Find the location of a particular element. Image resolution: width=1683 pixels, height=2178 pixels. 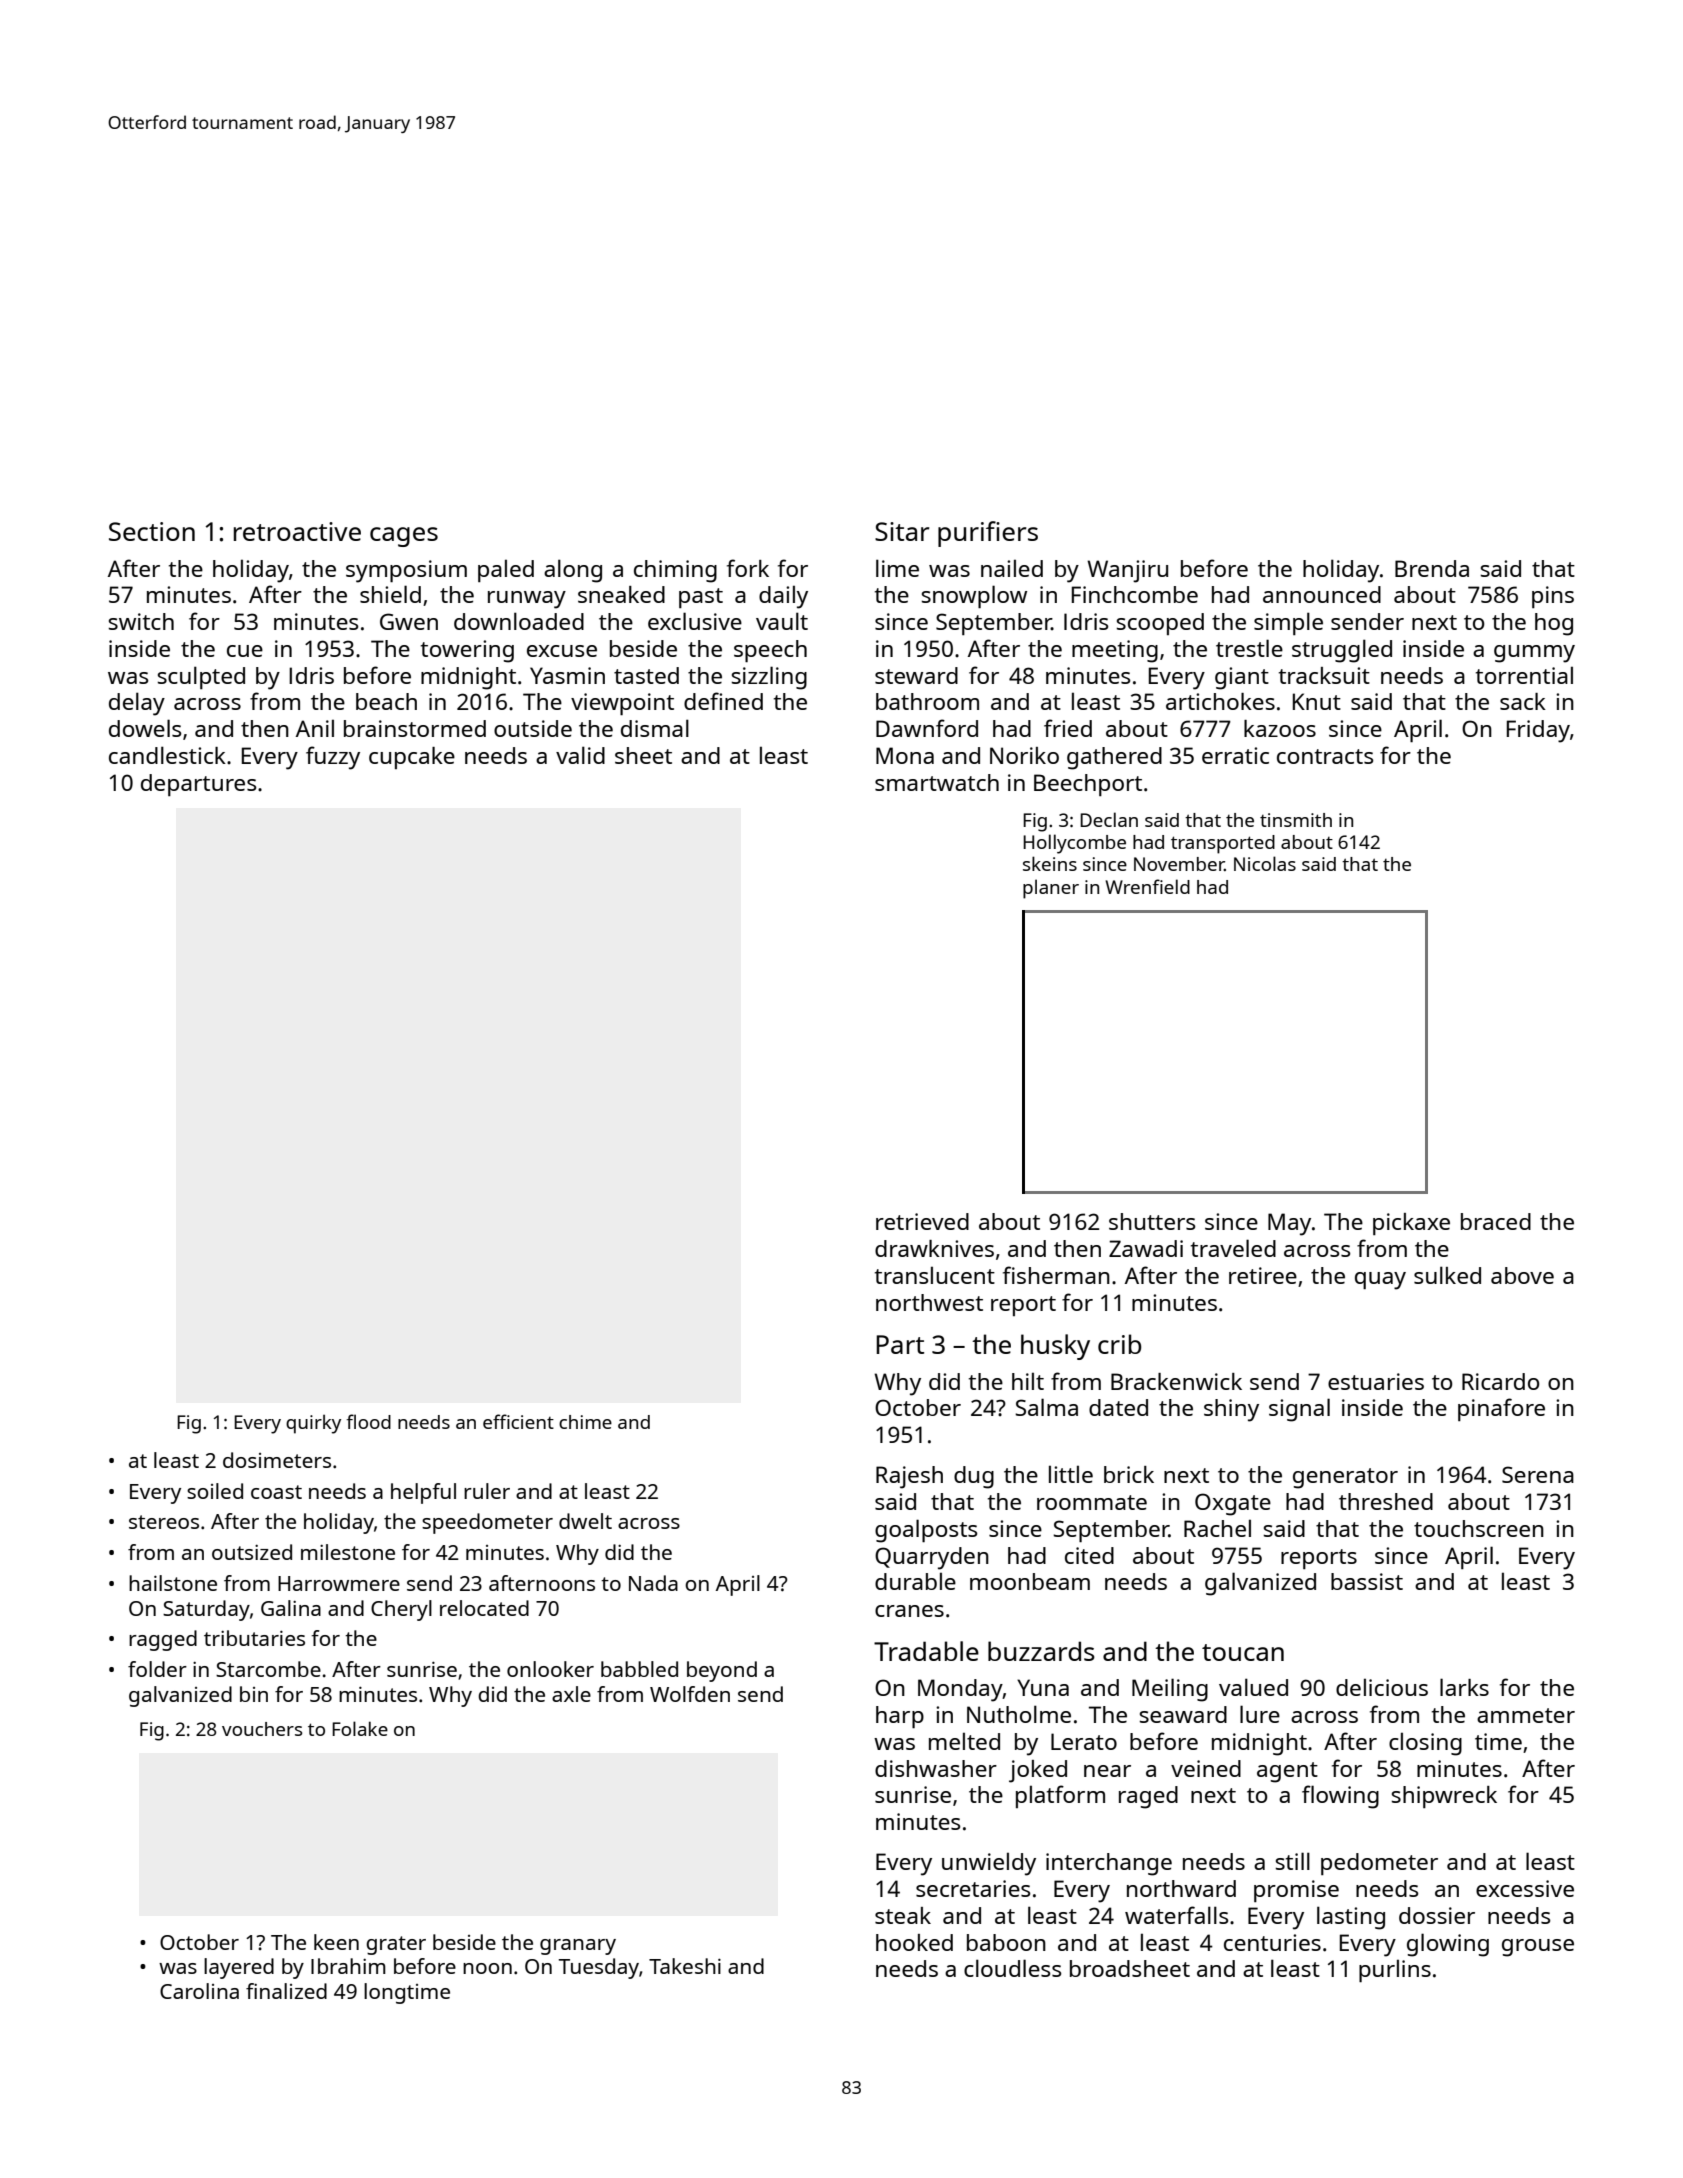

gummy is located at coordinates (1534, 654).
